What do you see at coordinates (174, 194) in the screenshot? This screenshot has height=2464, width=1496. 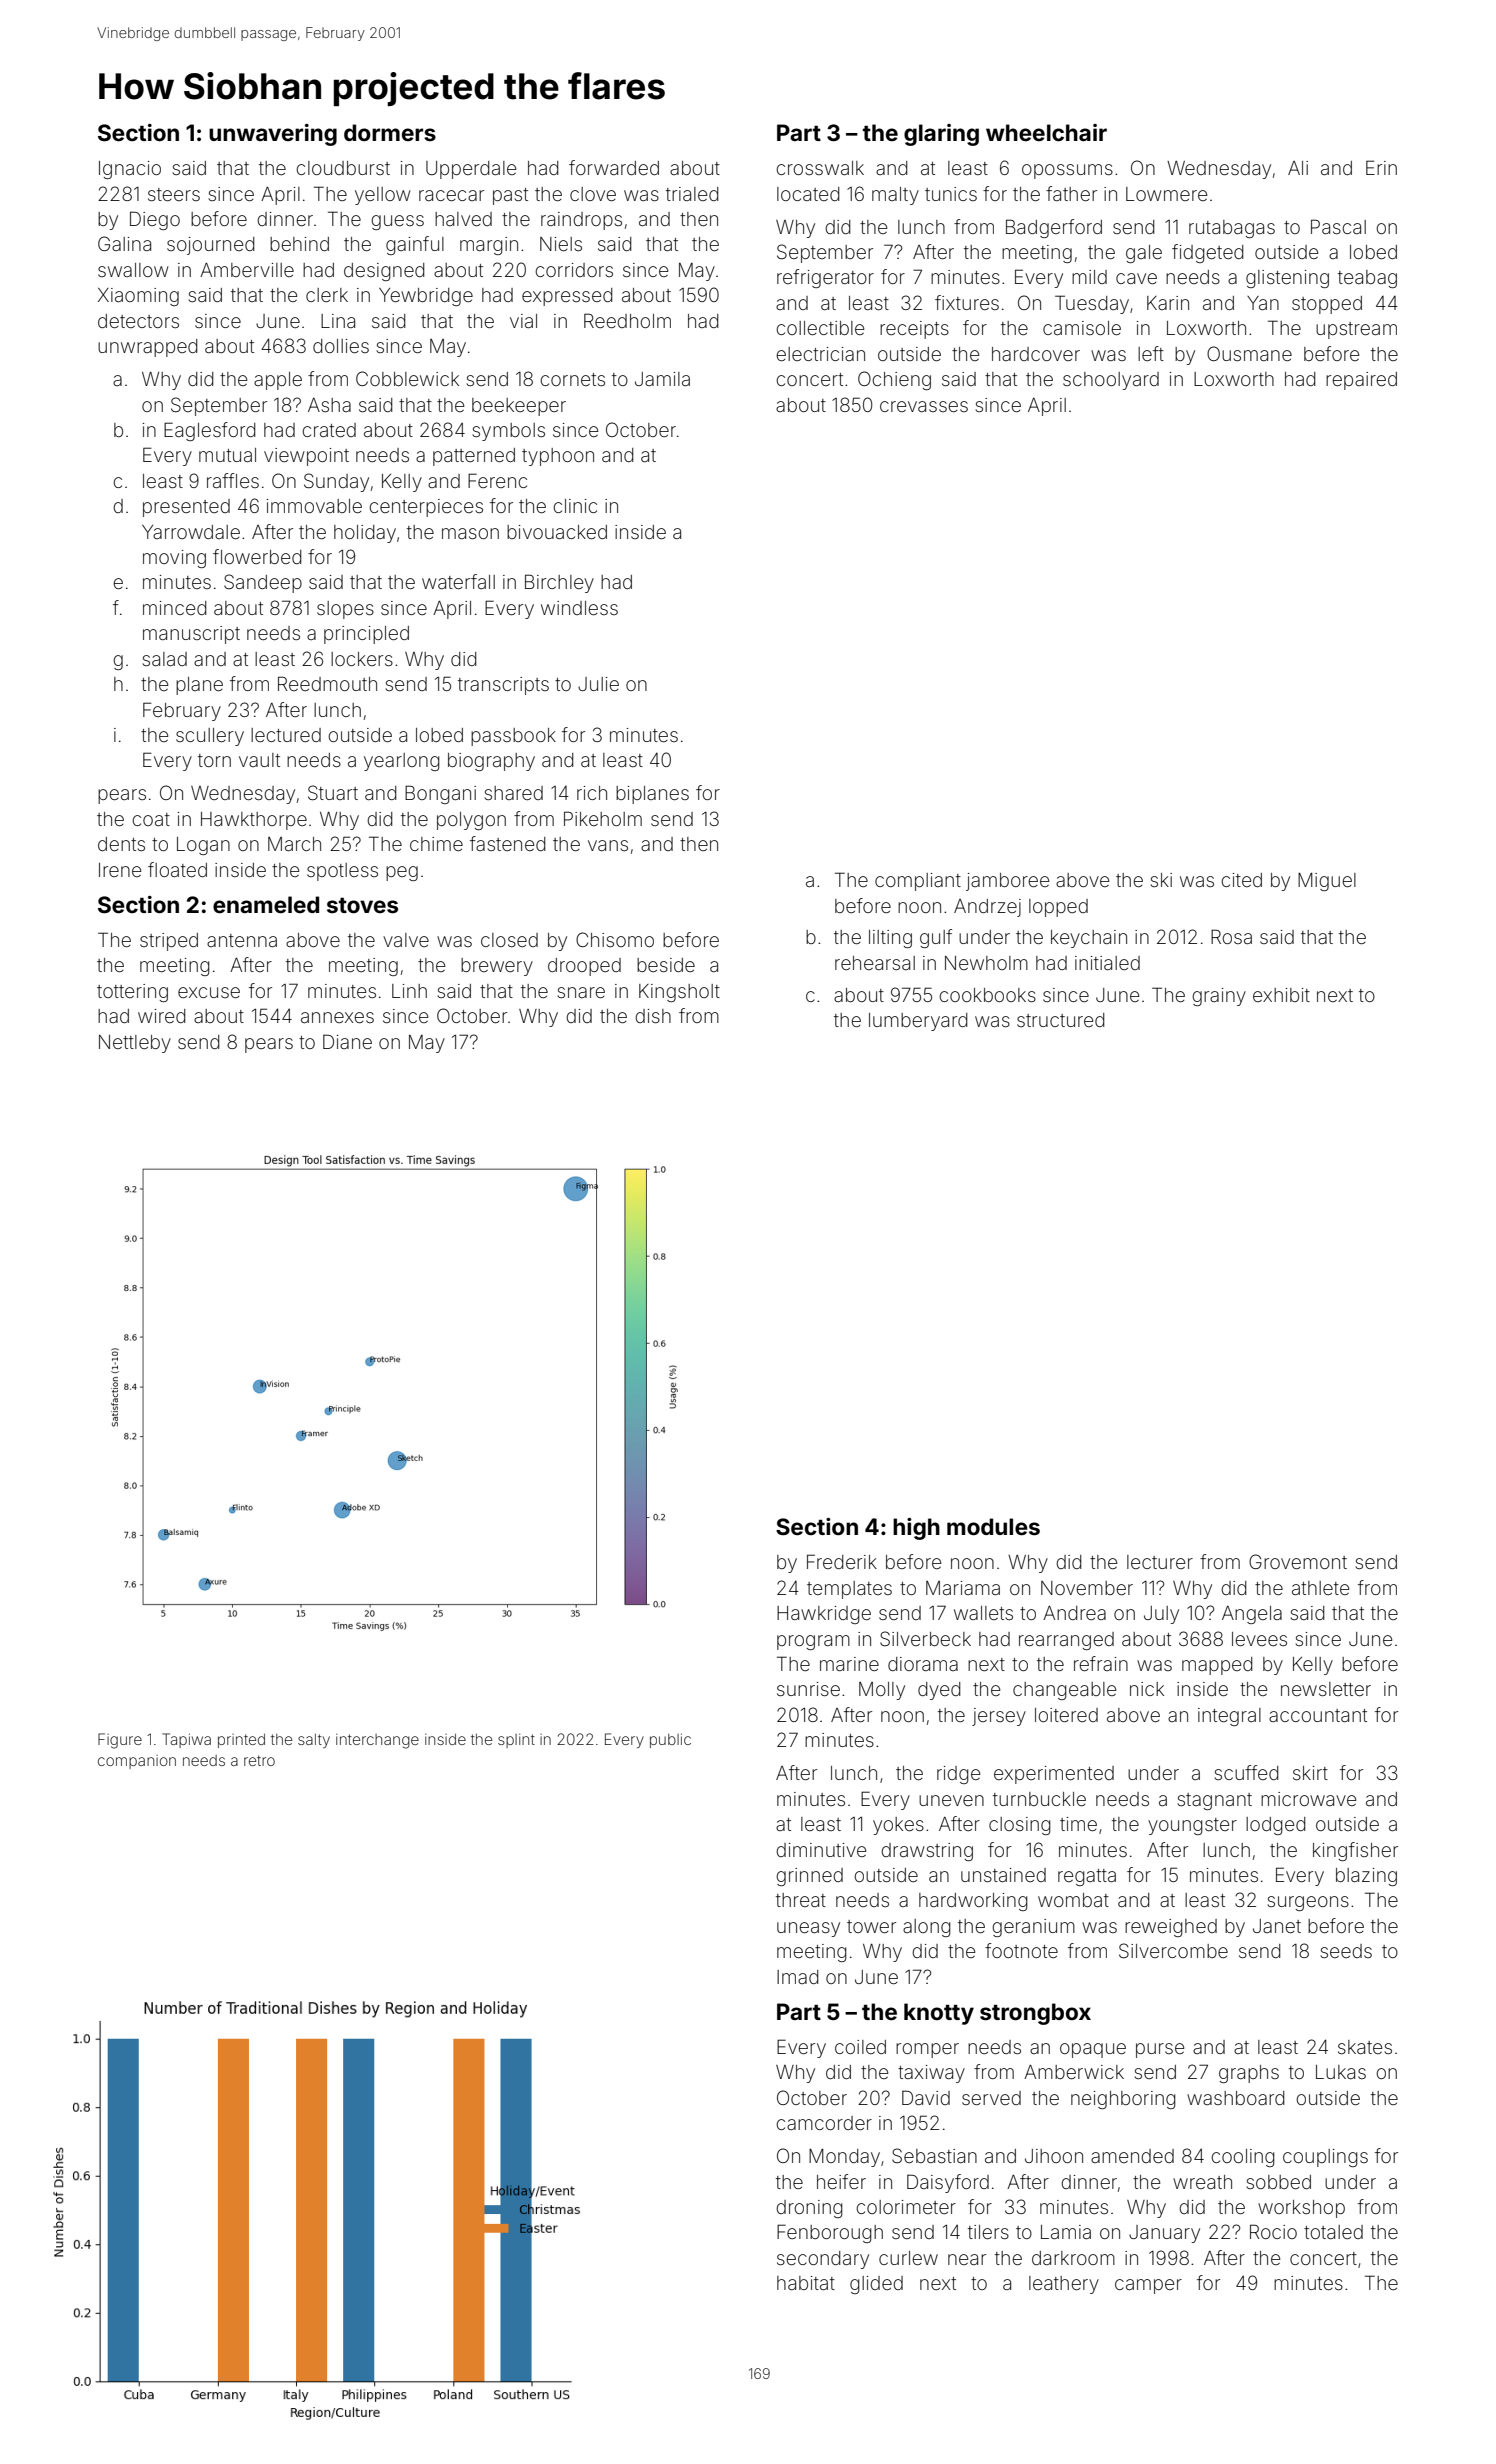 I see `steers` at bounding box center [174, 194].
